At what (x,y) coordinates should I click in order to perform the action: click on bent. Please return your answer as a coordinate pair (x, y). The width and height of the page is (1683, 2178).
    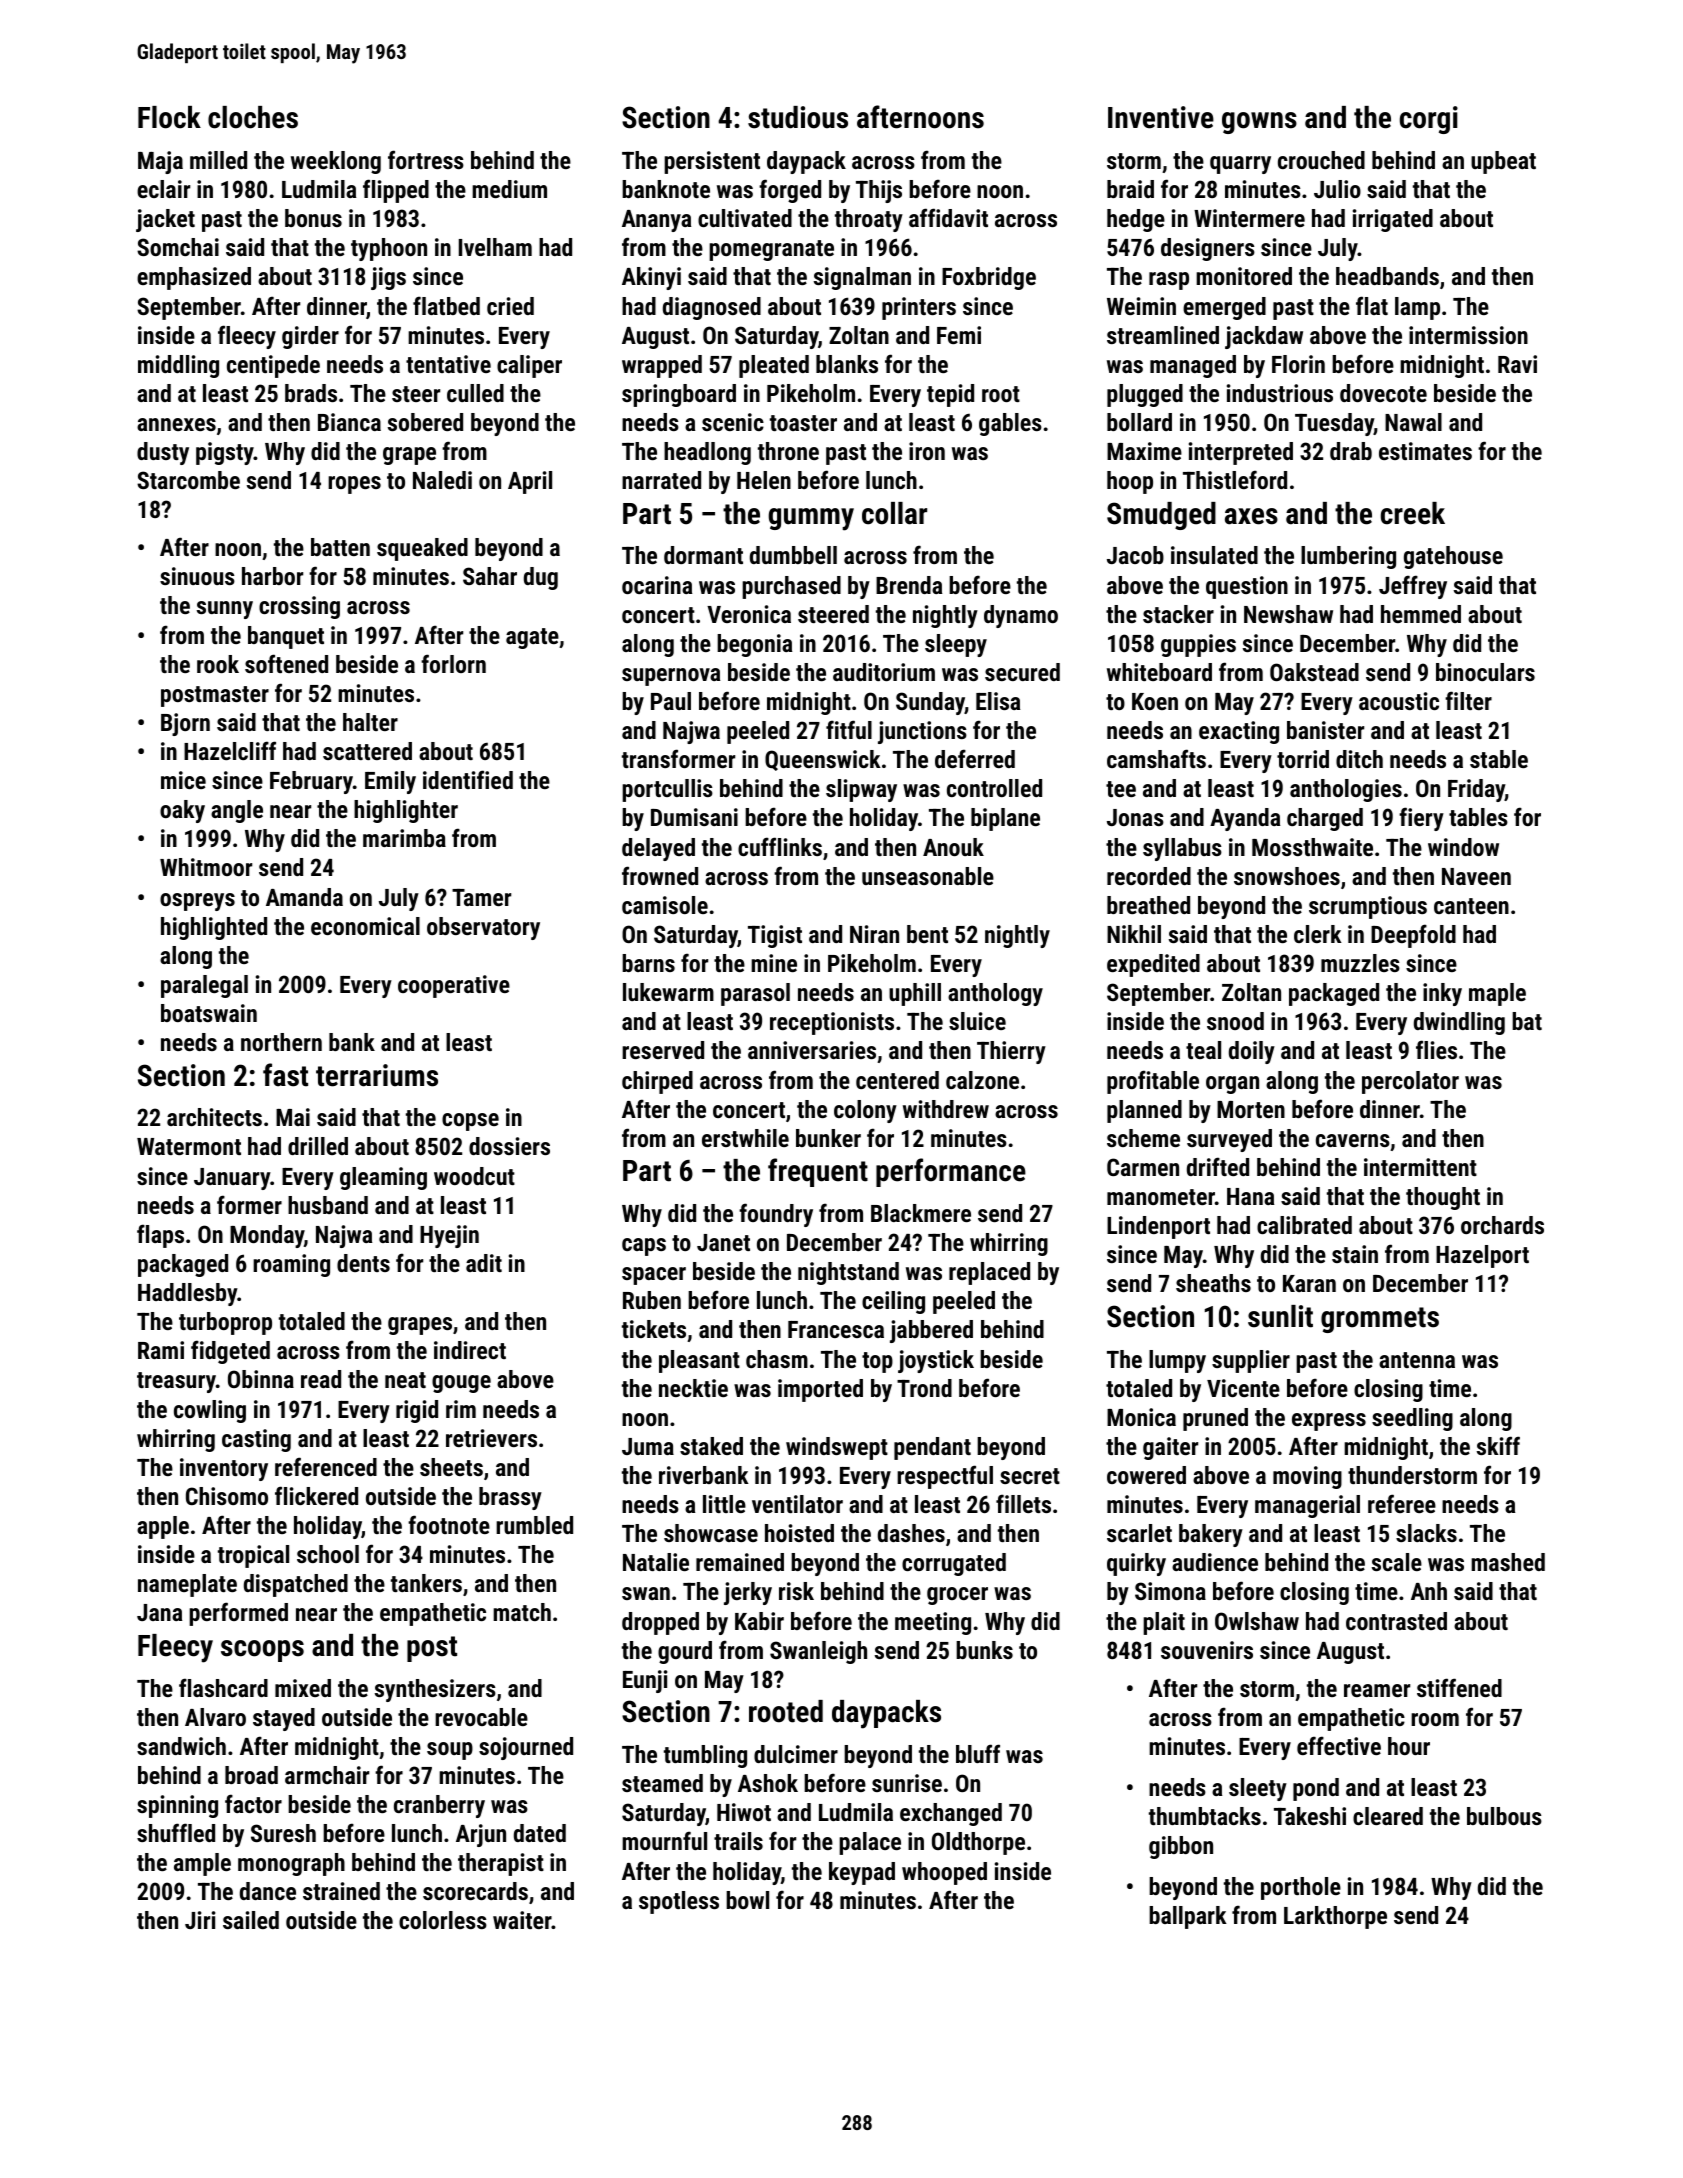
    Looking at the image, I should click on (927, 934).
